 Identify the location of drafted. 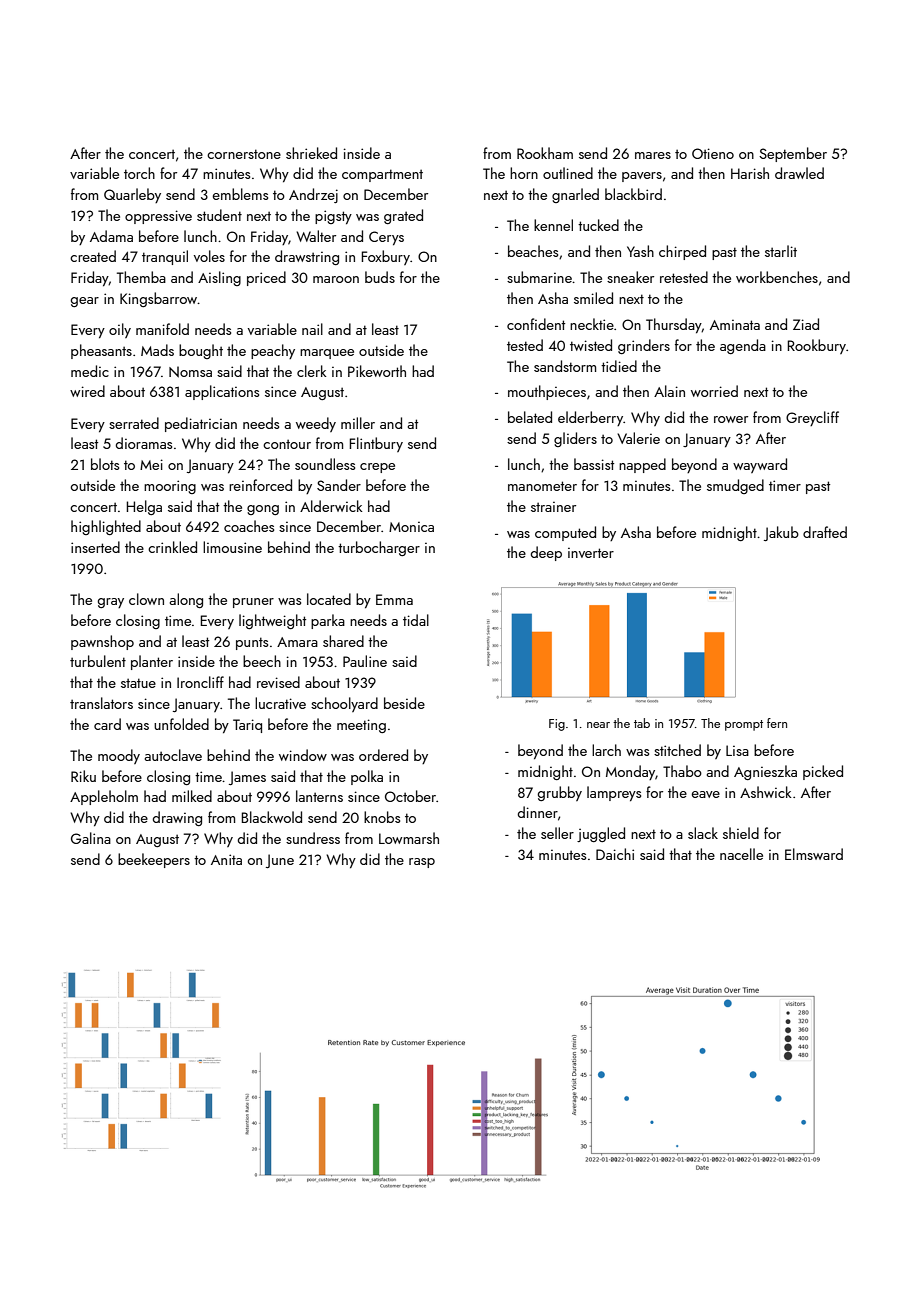
(825, 532).
